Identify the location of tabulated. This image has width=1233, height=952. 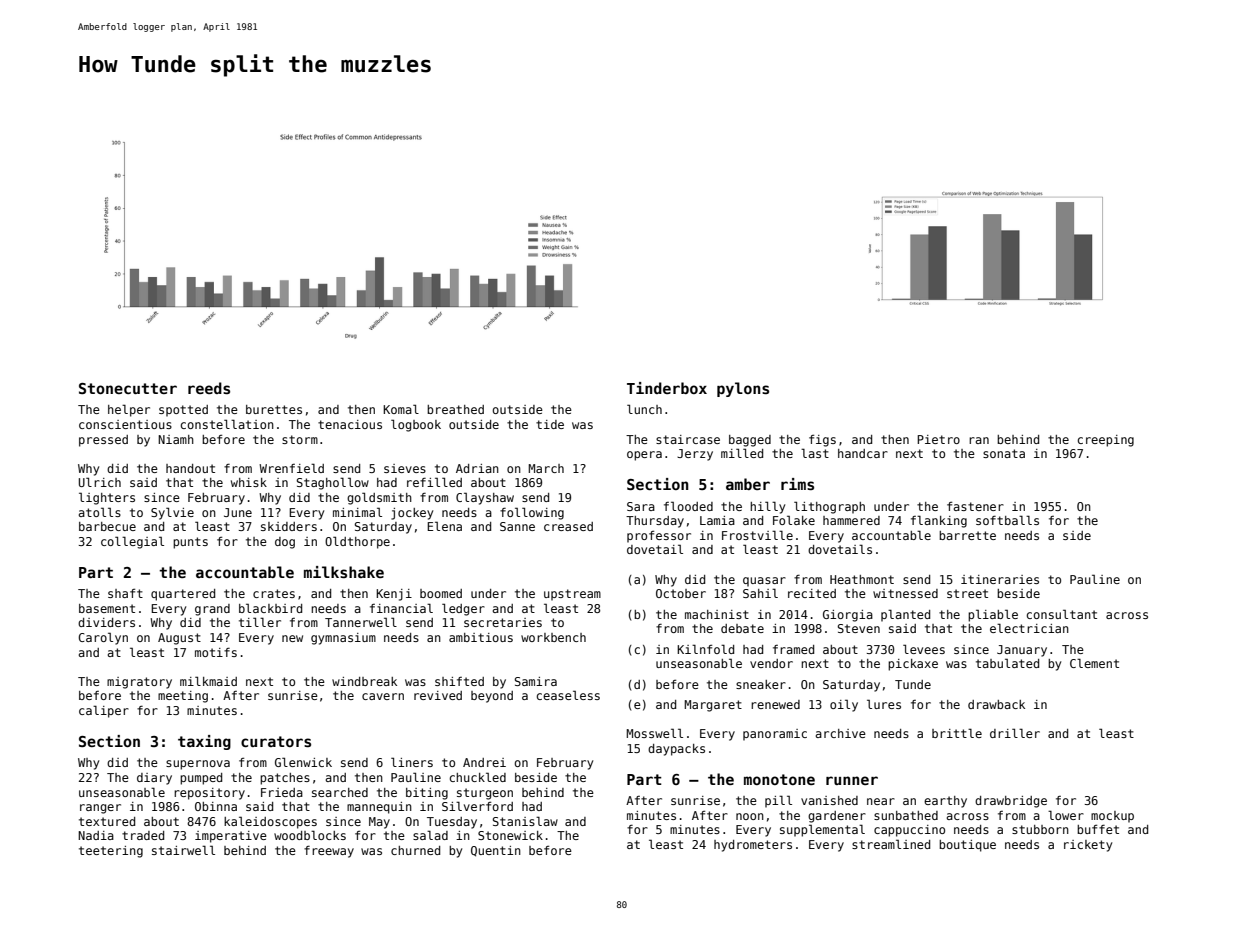
(1007, 663).
